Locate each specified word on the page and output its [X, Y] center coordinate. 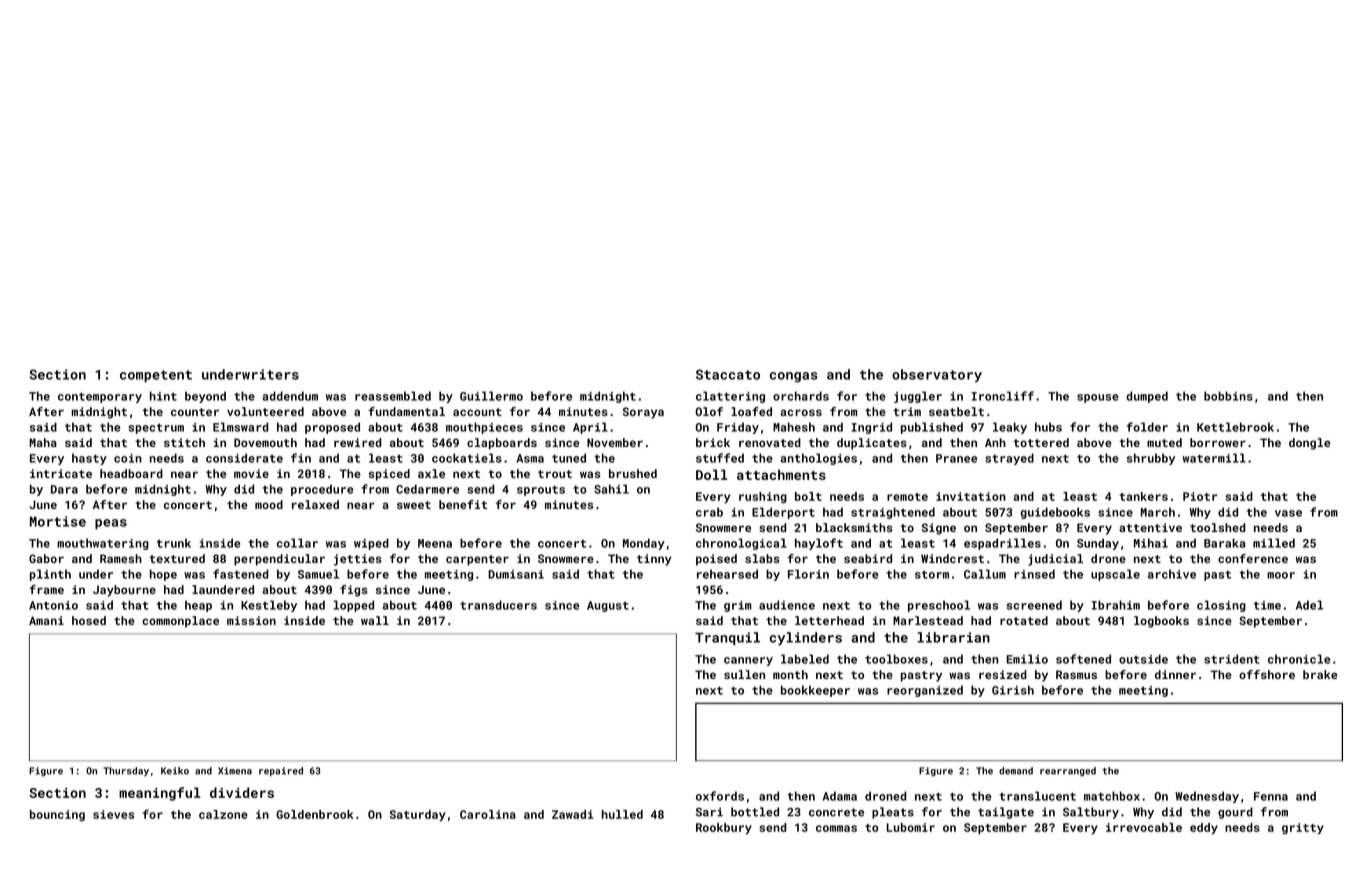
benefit [463, 504]
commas [836, 828]
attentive [1150, 527]
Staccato [728, 374]
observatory [937, 376]
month [790, 674]
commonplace [180, 622]
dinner [1175, 674]
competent [156, 376]
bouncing [57, 815]
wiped [371, 544]
